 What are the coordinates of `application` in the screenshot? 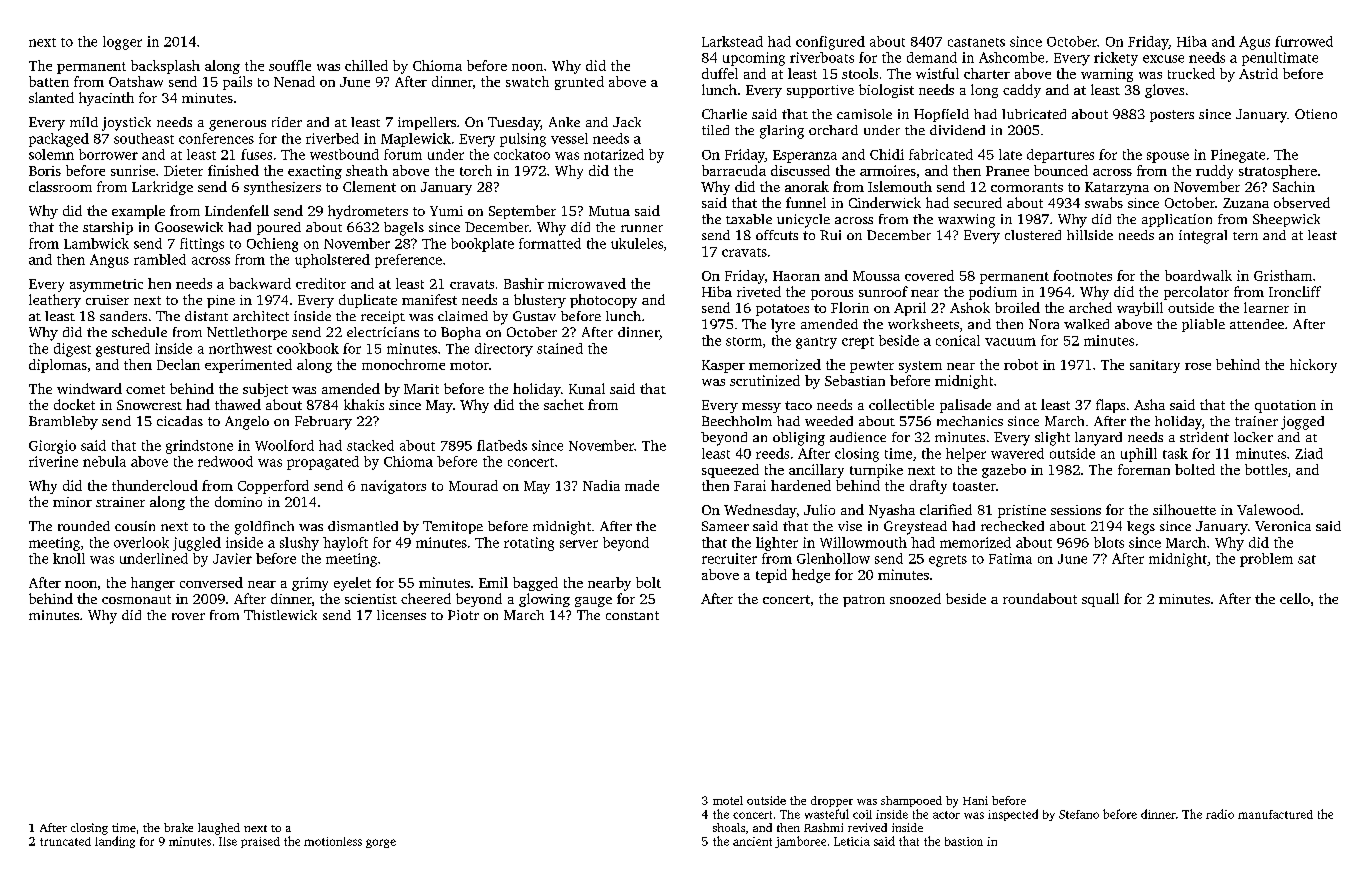 It's located at (1177, 220).
